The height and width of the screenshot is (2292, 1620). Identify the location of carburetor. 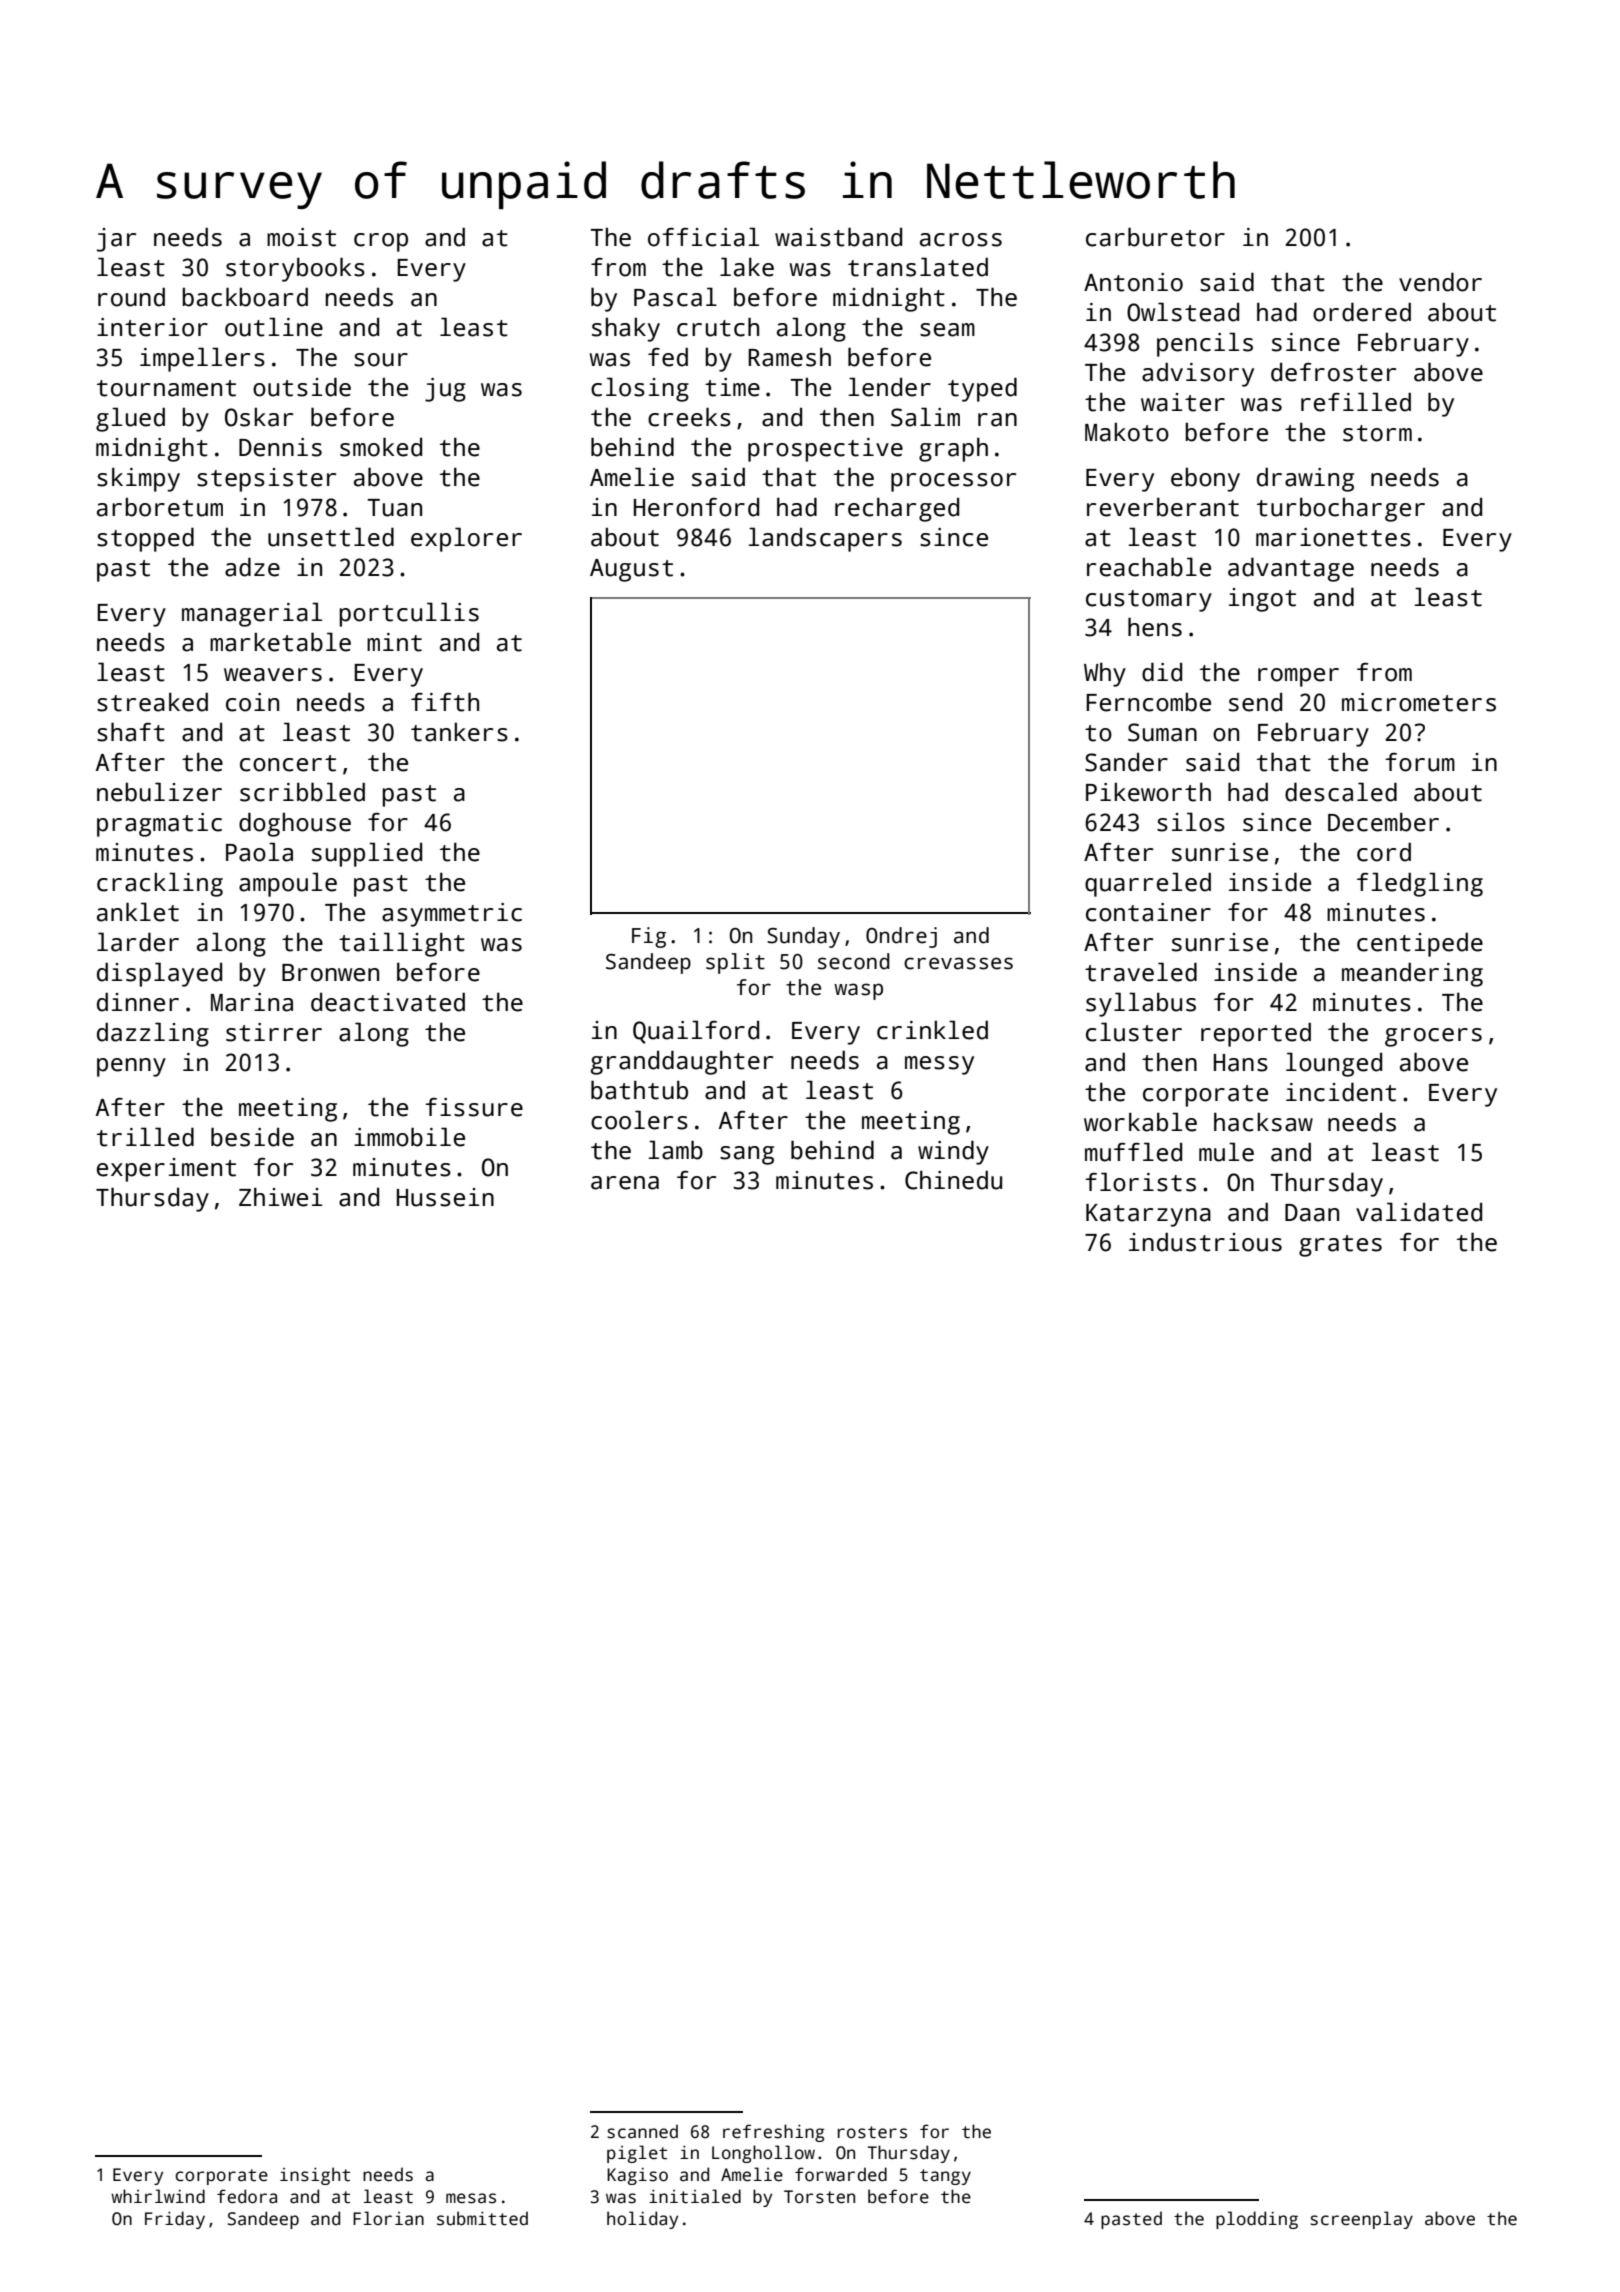
(1155, 237).
